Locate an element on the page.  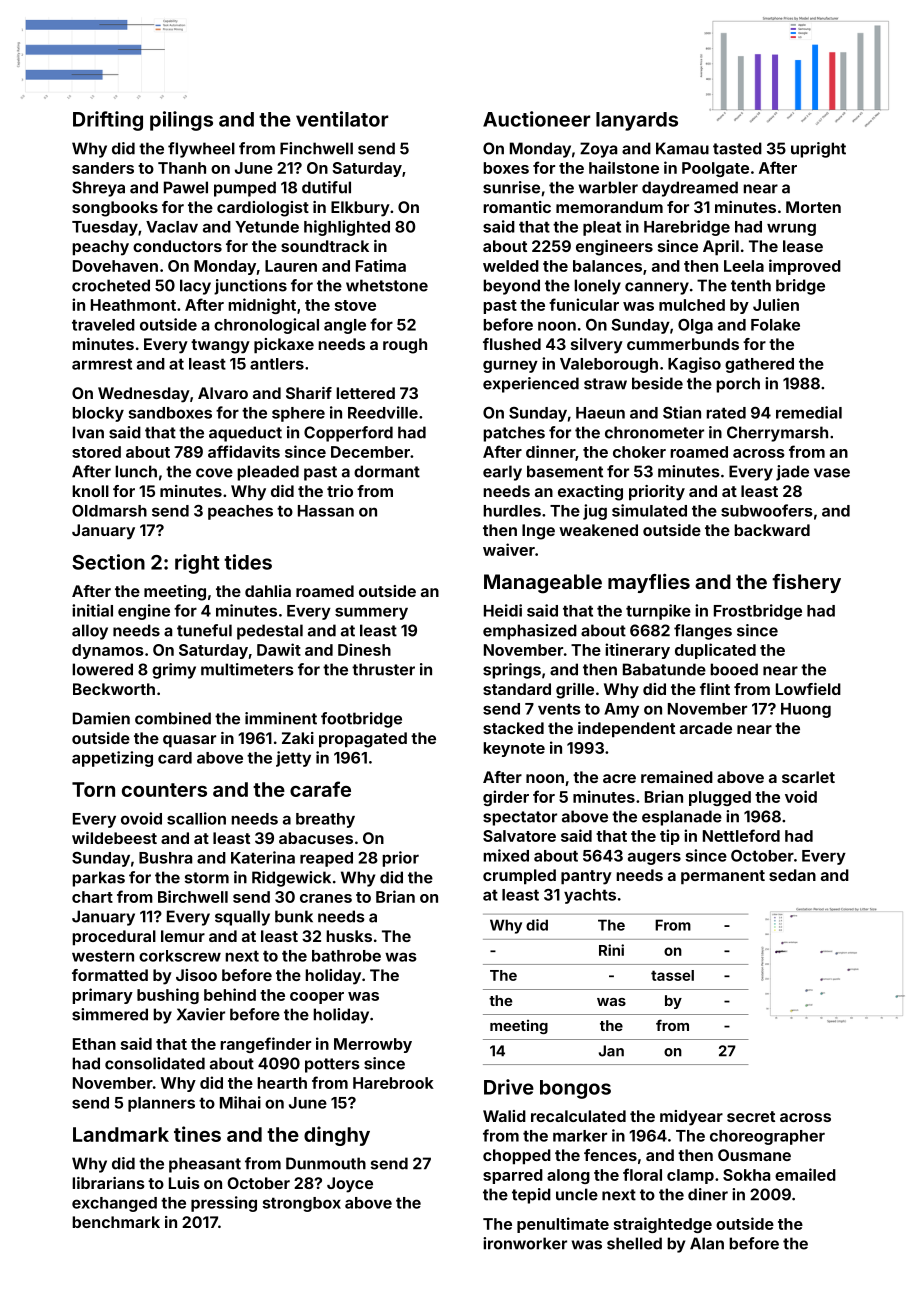
tides is located at coordinates (248, 562).
